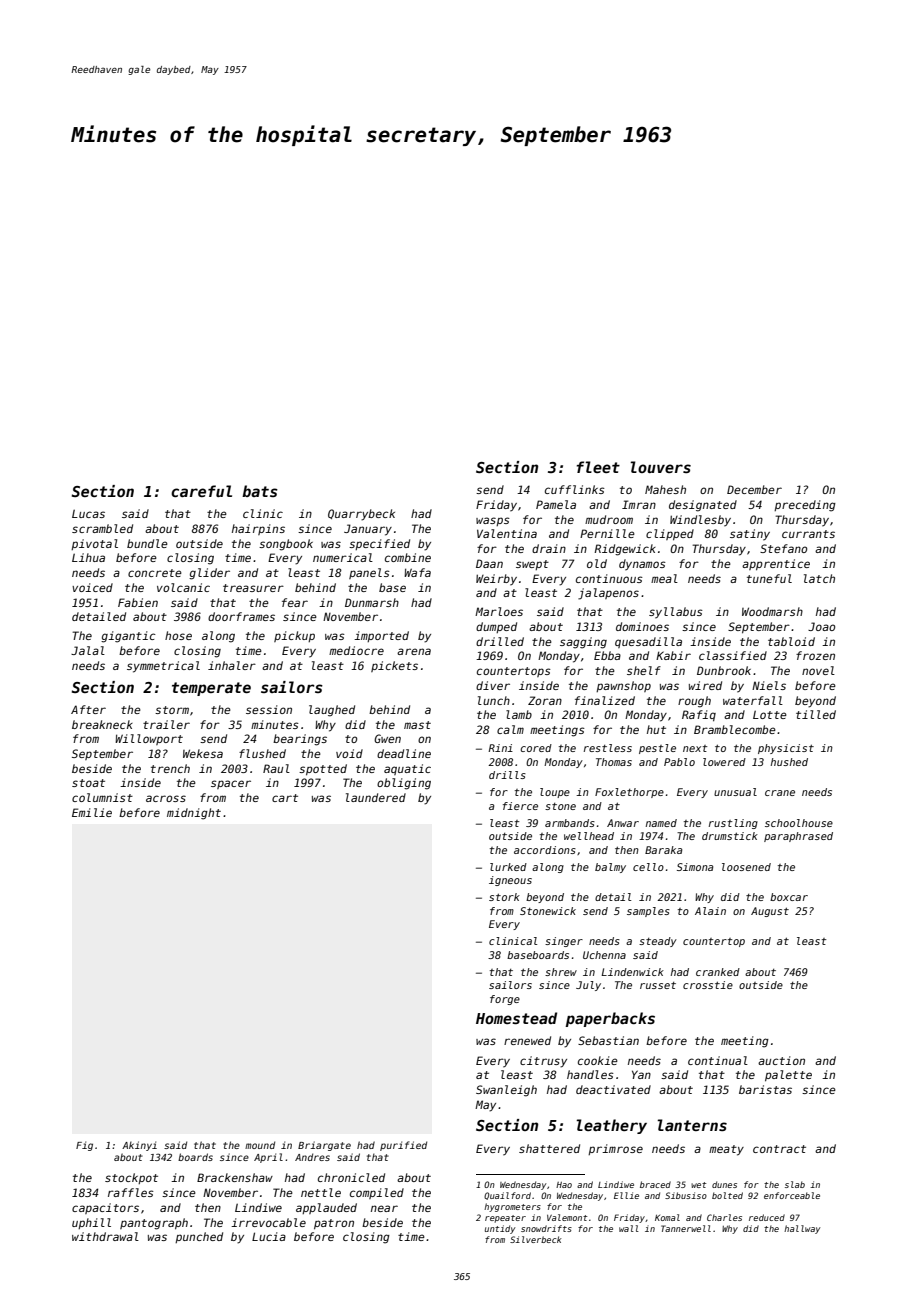 The height and width of the screenshot is (1316, 908). What do you see at coordinates (201, 491) in the screenshot?
I see `careful` at bounding box center [201, 491].
